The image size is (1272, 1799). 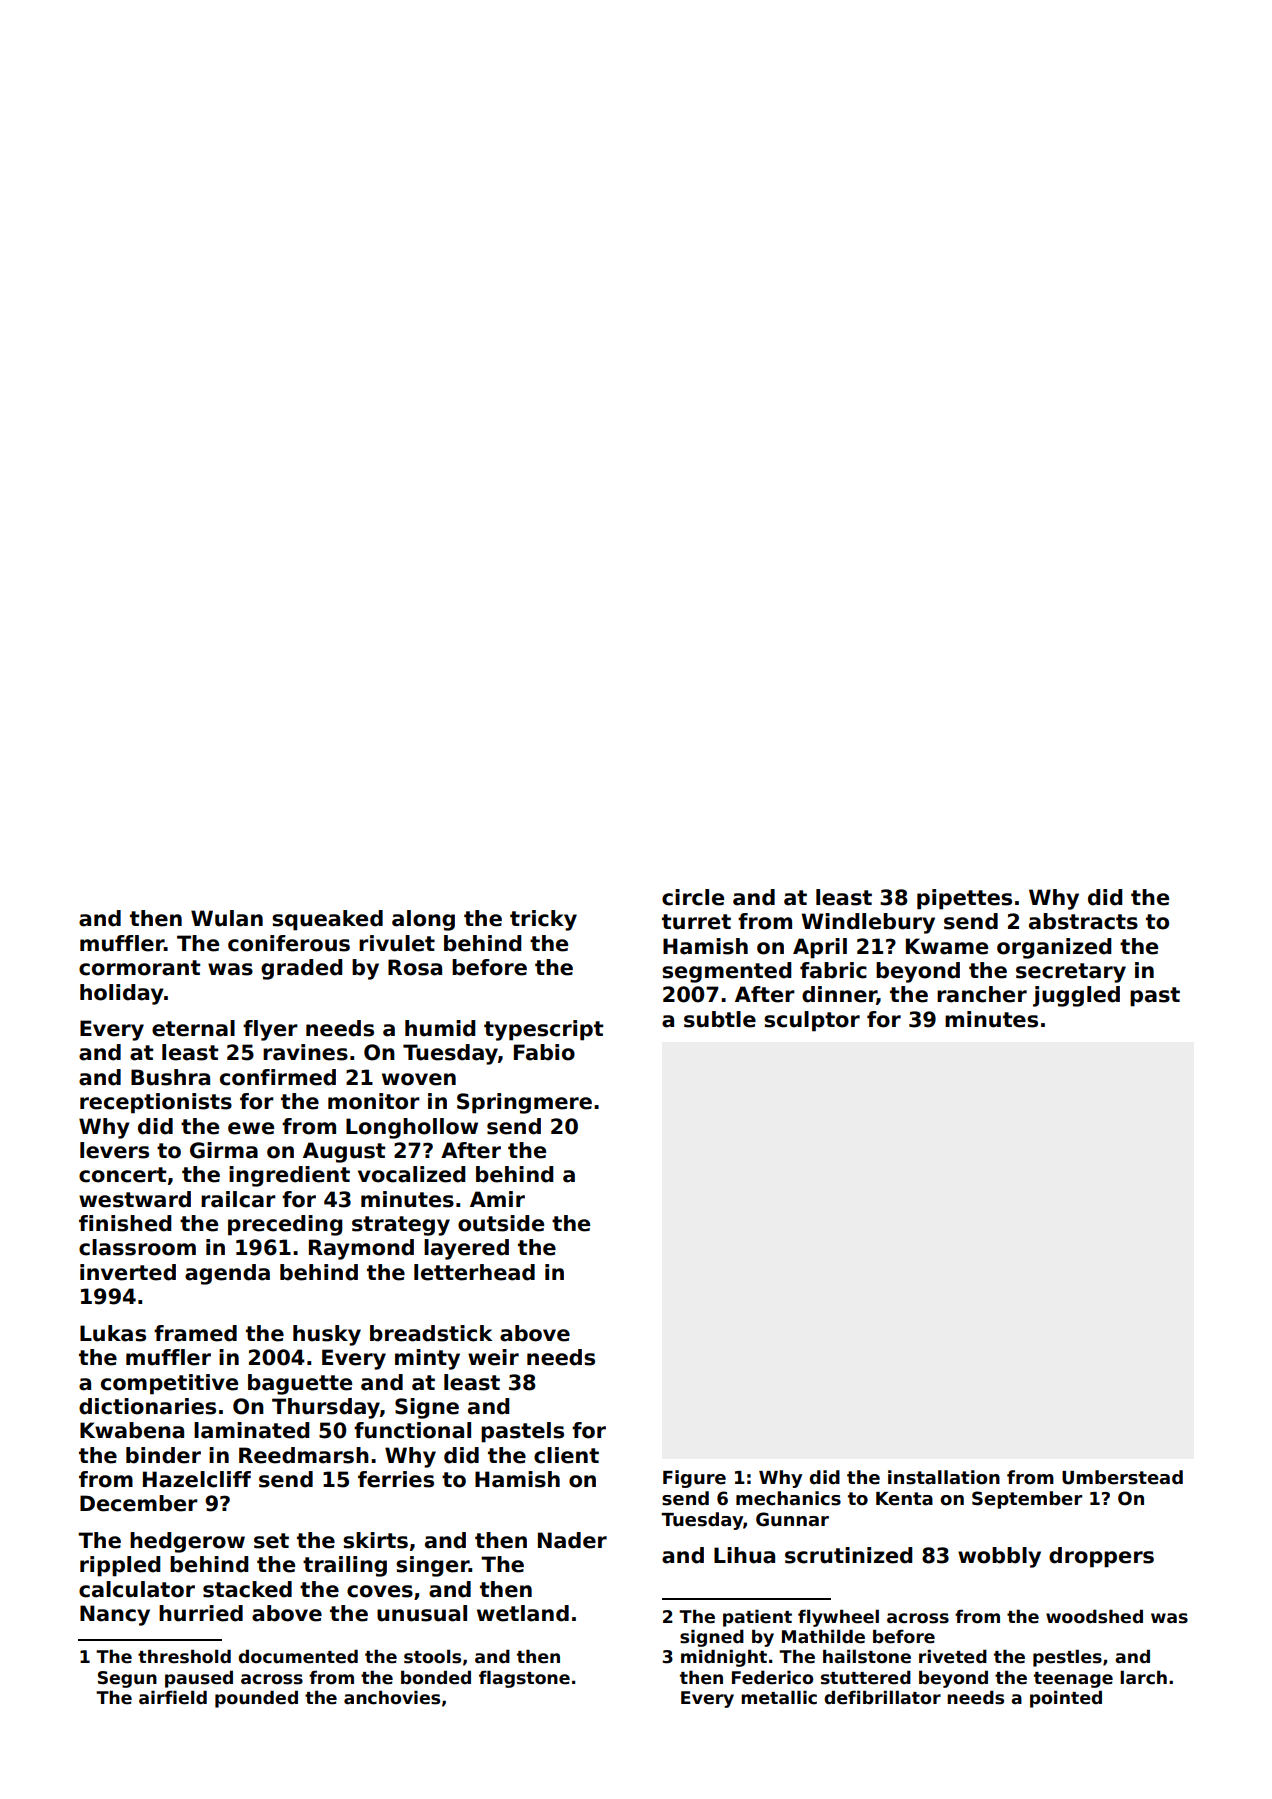 What do you see at coordinates (696, 922) in the page?
I see `turret` at bounding box center [696, 922].
